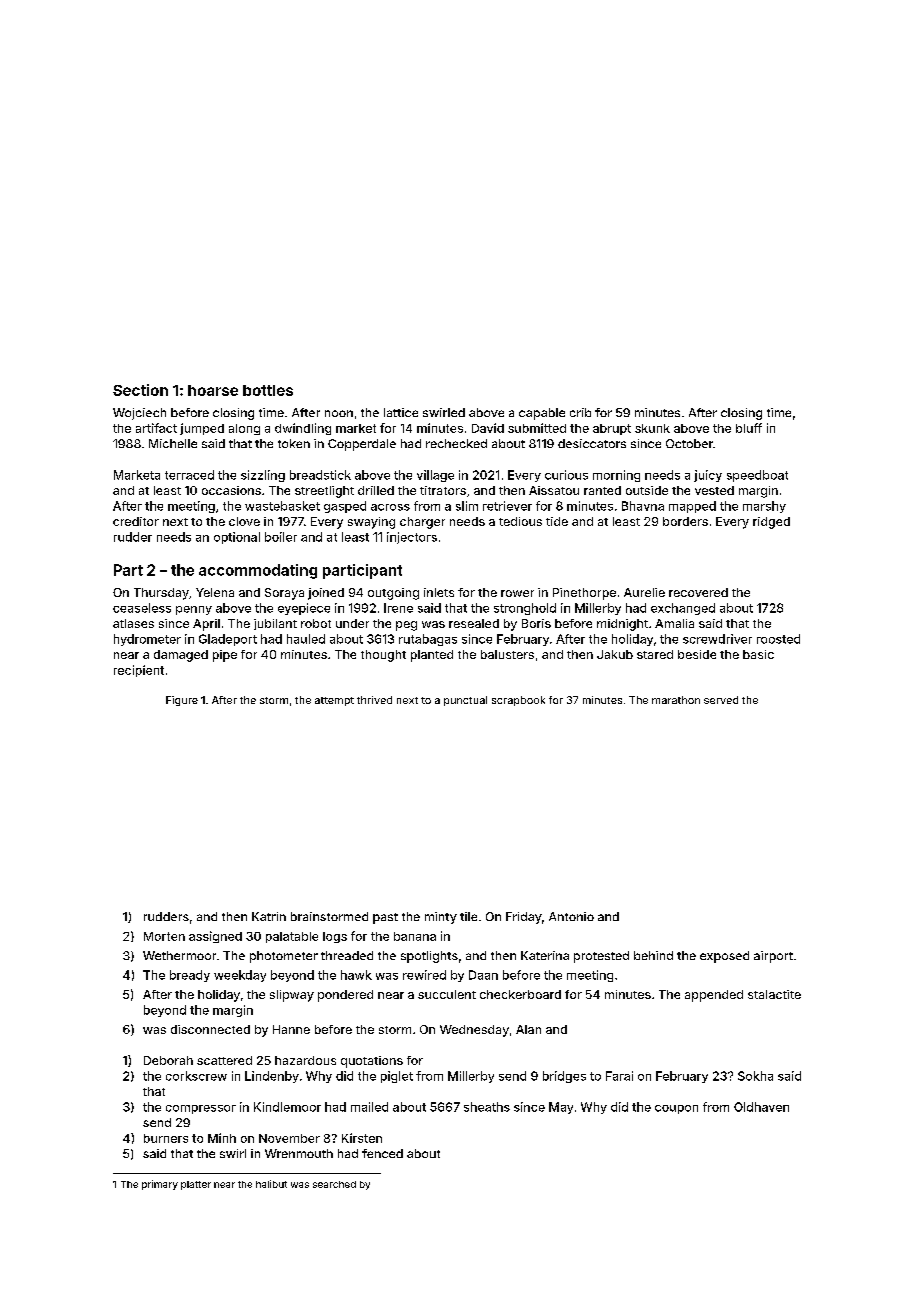 The image size is (924, 1308). Describe the element at coordinates (140, 390) in the page. I see `Section` at that location.
